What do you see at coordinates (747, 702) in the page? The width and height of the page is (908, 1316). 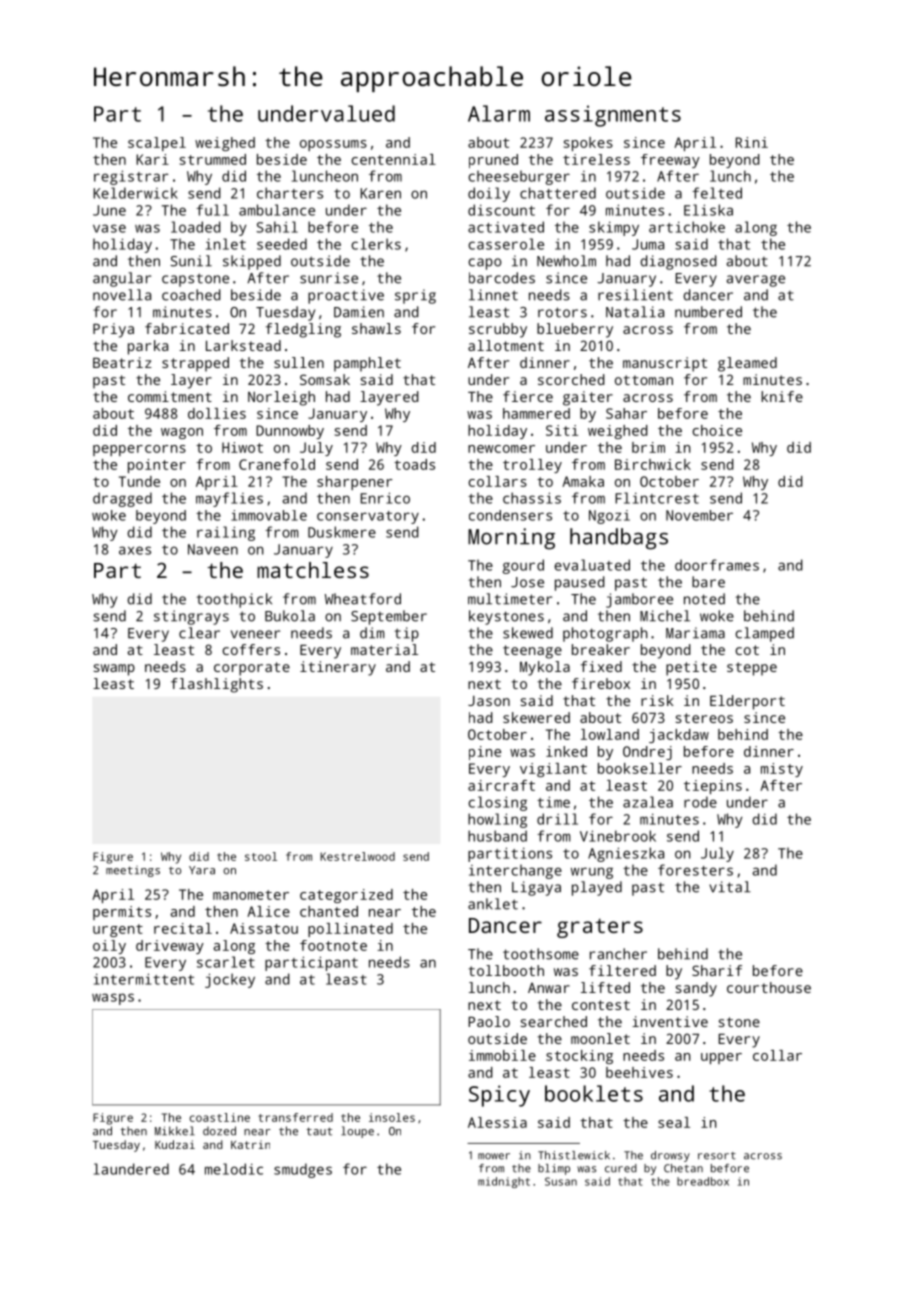 I see `Elderport` at bounding box center [747, 702].
